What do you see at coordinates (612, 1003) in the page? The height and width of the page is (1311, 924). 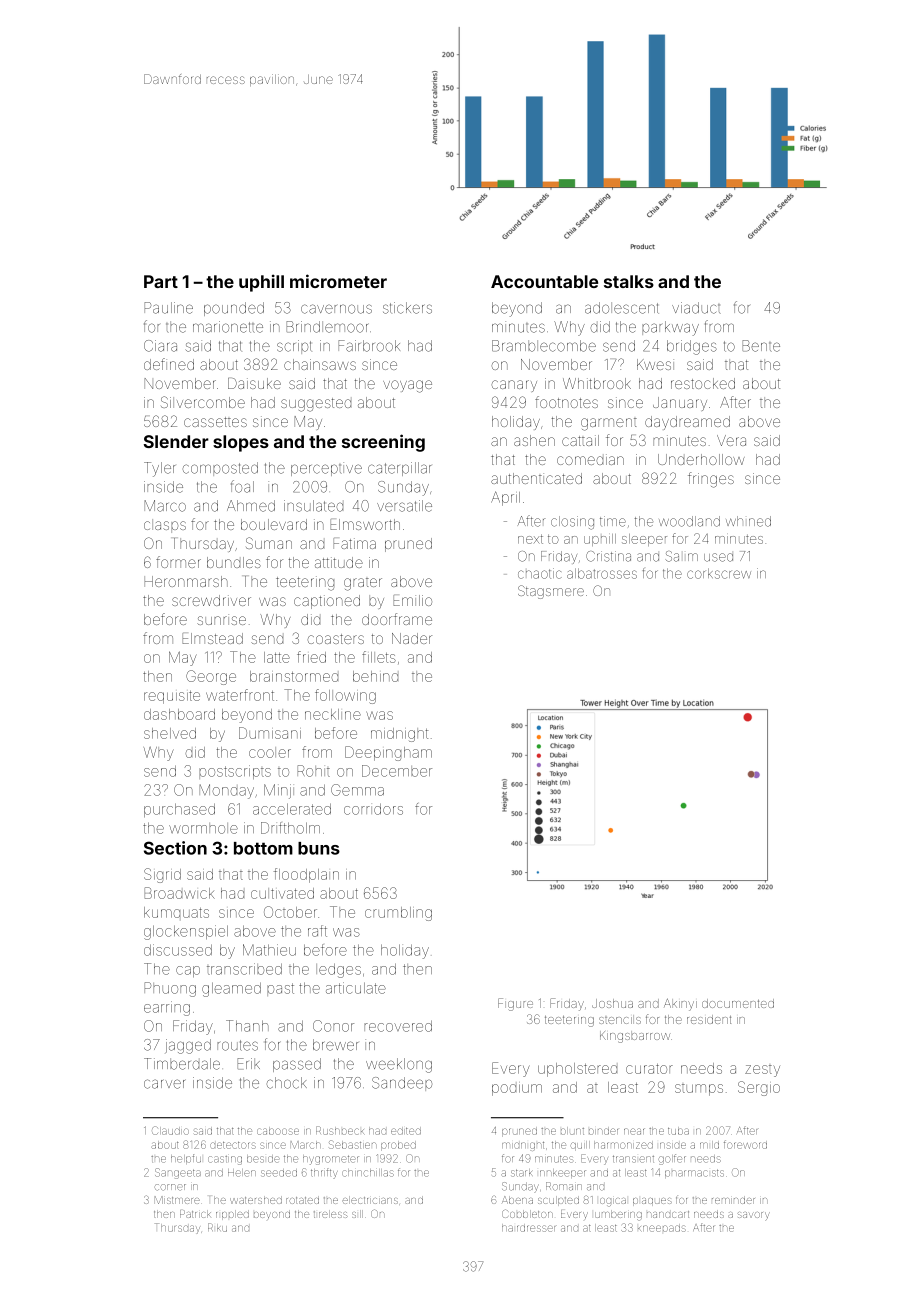 I see `Joshua` at bounding box center [612, 1003].
